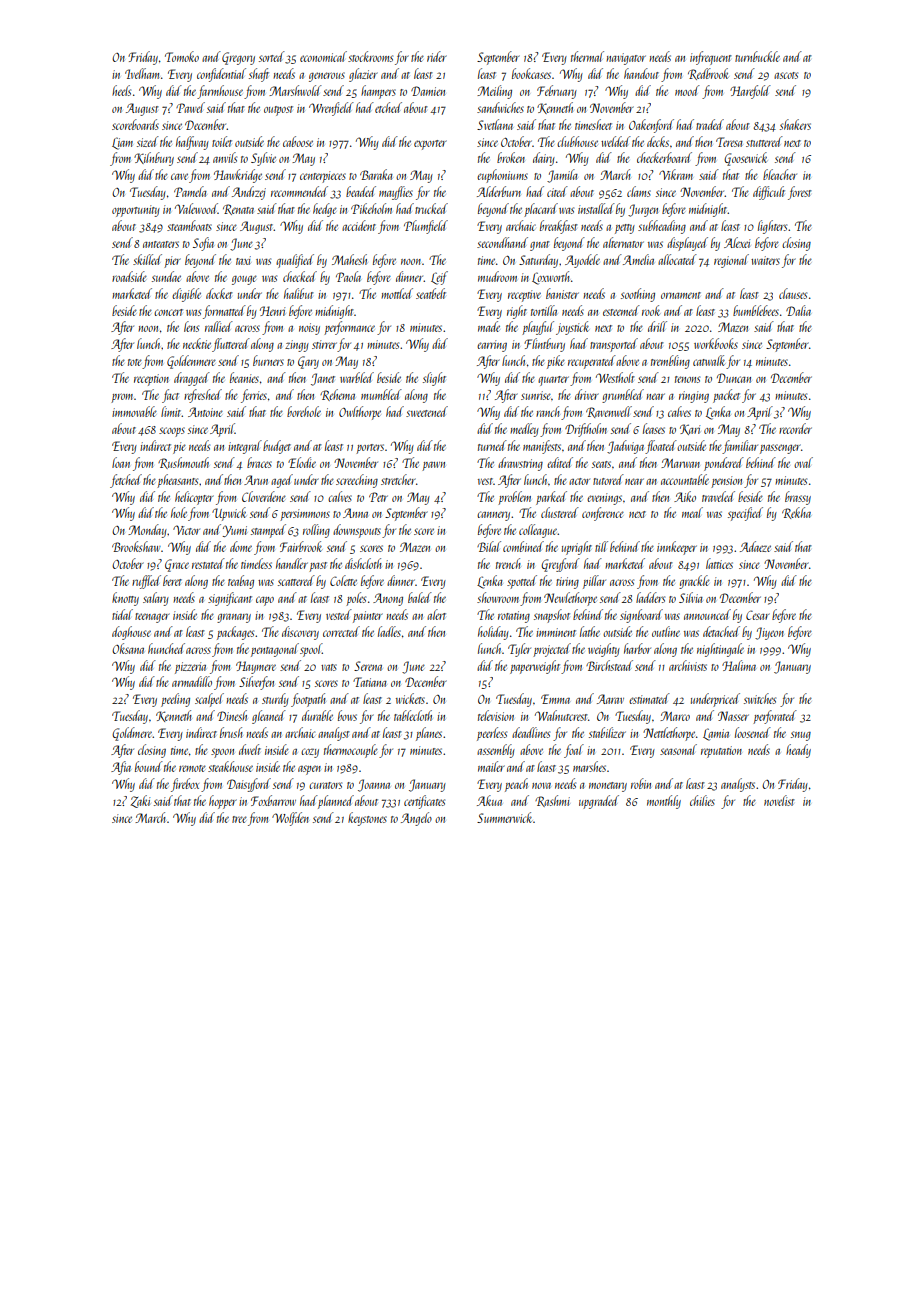 This page has height=1308, width=924. What do you see at coordinates (793, 293) in the page?
I see `clauses` at bounding box center [793, 293].
